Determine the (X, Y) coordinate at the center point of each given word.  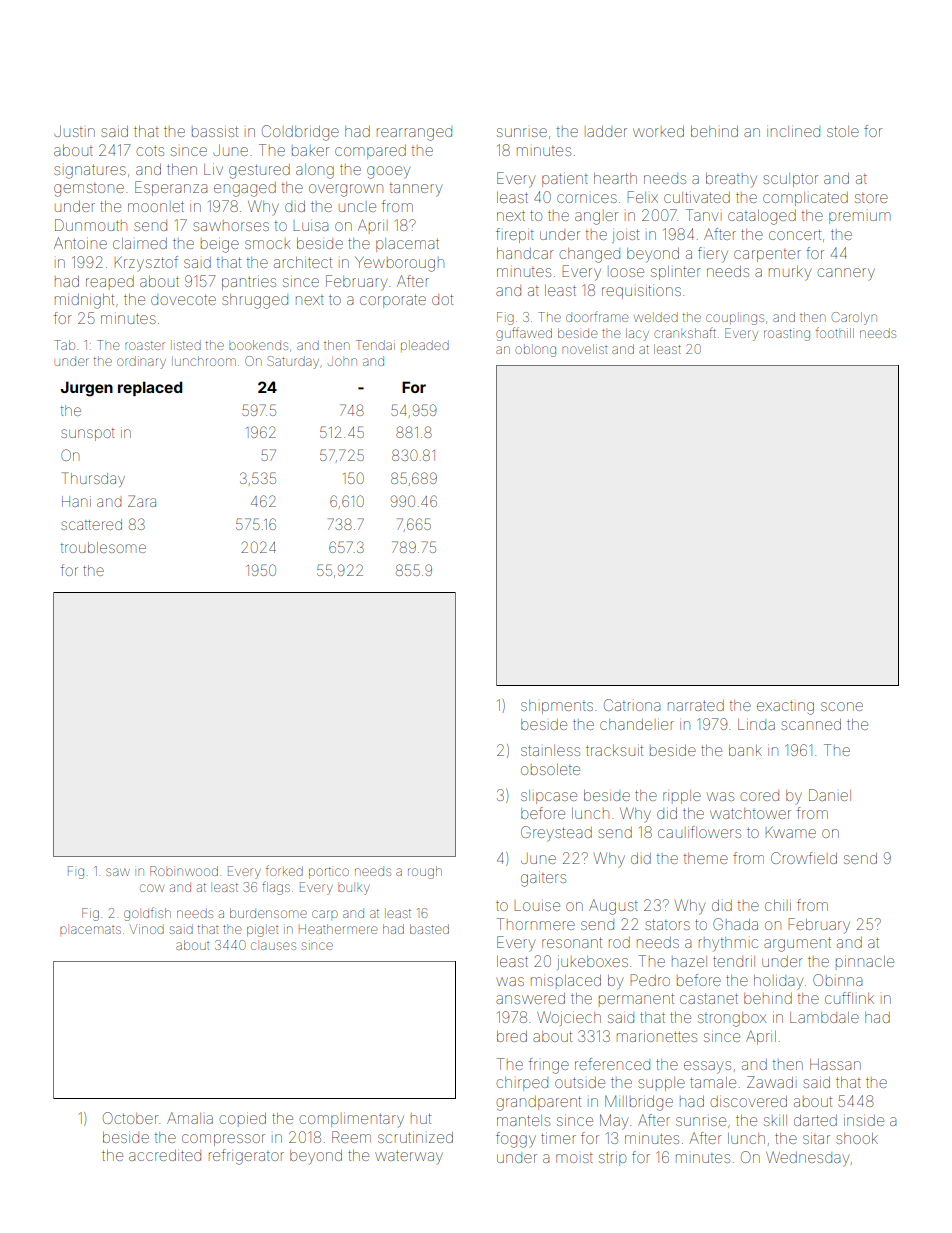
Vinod (146, 929)
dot (442, 299)
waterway (409, 1157)
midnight (84, 301)
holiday (778, 982)
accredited (165, 1155)
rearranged (414, 133)
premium (859, 218)
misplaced (566, 980)
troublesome (103, 547)
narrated (696, 705)
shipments (557, 707)
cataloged (762, 217)
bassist (215, 131)
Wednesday (807, 1159)
